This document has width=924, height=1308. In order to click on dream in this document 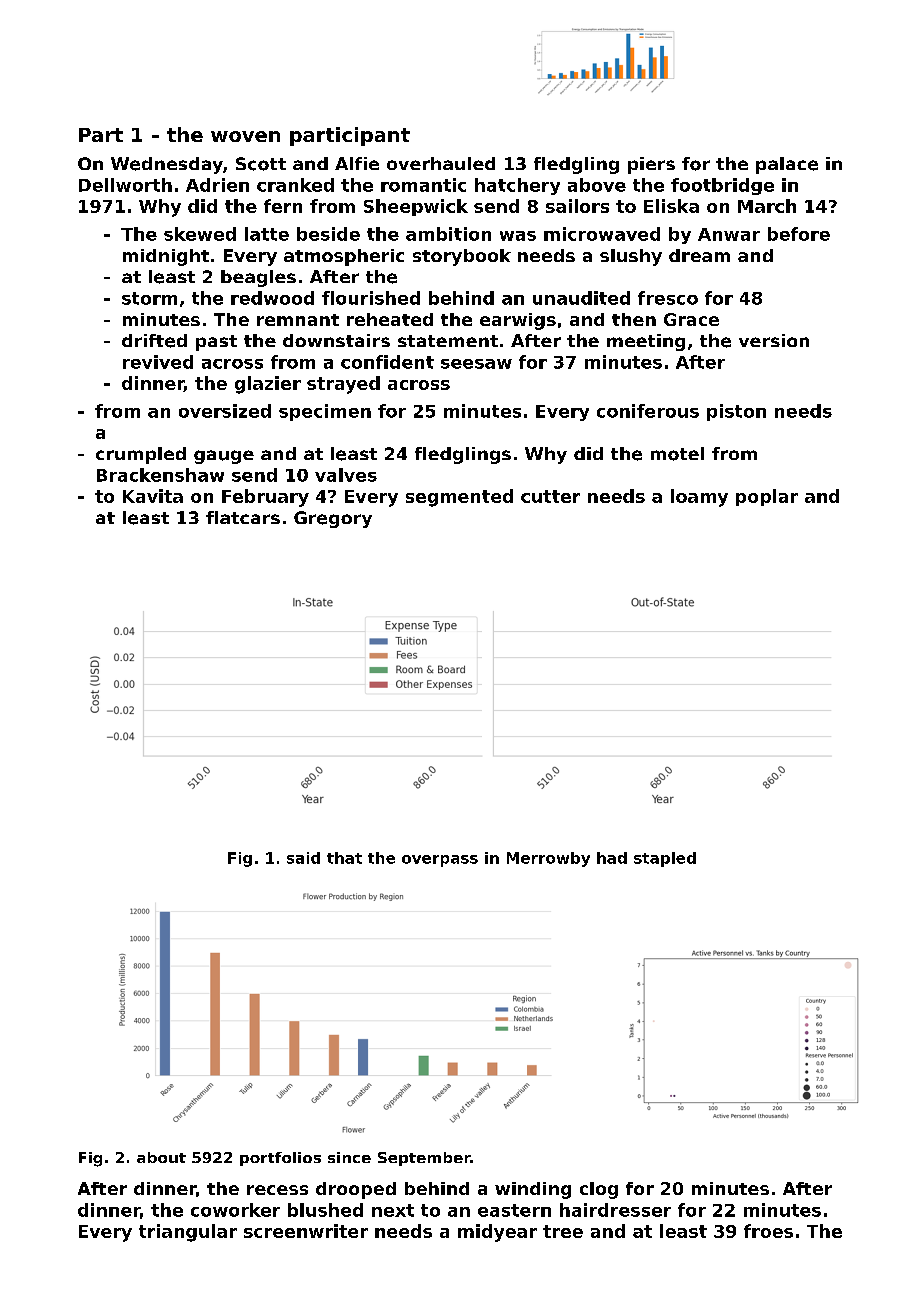, I will do `click(699, 255)`.
